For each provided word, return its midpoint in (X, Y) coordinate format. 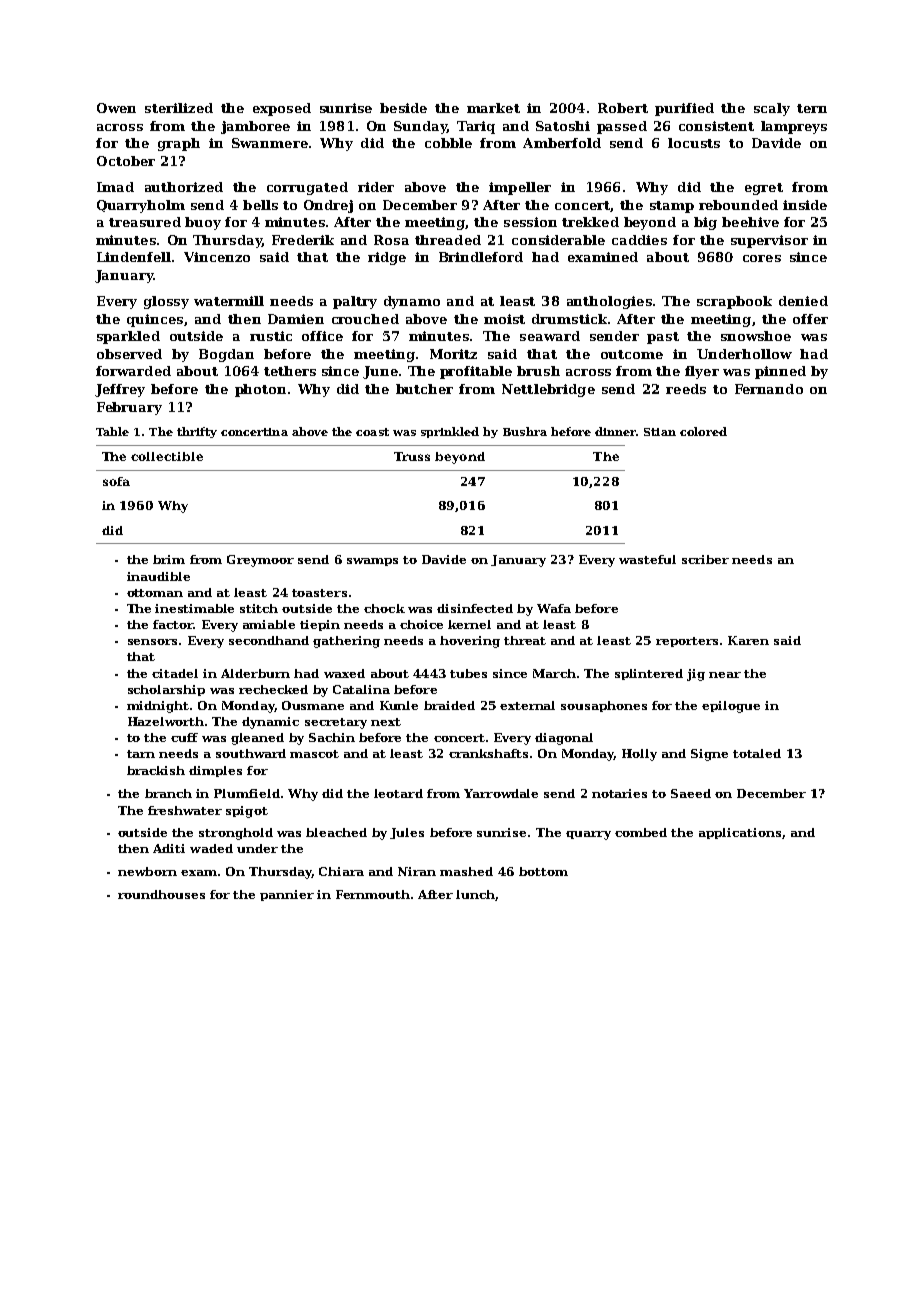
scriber (705, 559)
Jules (407, 833)
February (129, 408)
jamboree (255, 127)
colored (703, 431)
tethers (290, 371)
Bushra (525, 431)
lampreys (794, 127)
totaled (757, 753)
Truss (412, 456)
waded (211, 848)
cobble (448, 143)
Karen (748, 640)
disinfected (475, 608)
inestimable (194, 608)
